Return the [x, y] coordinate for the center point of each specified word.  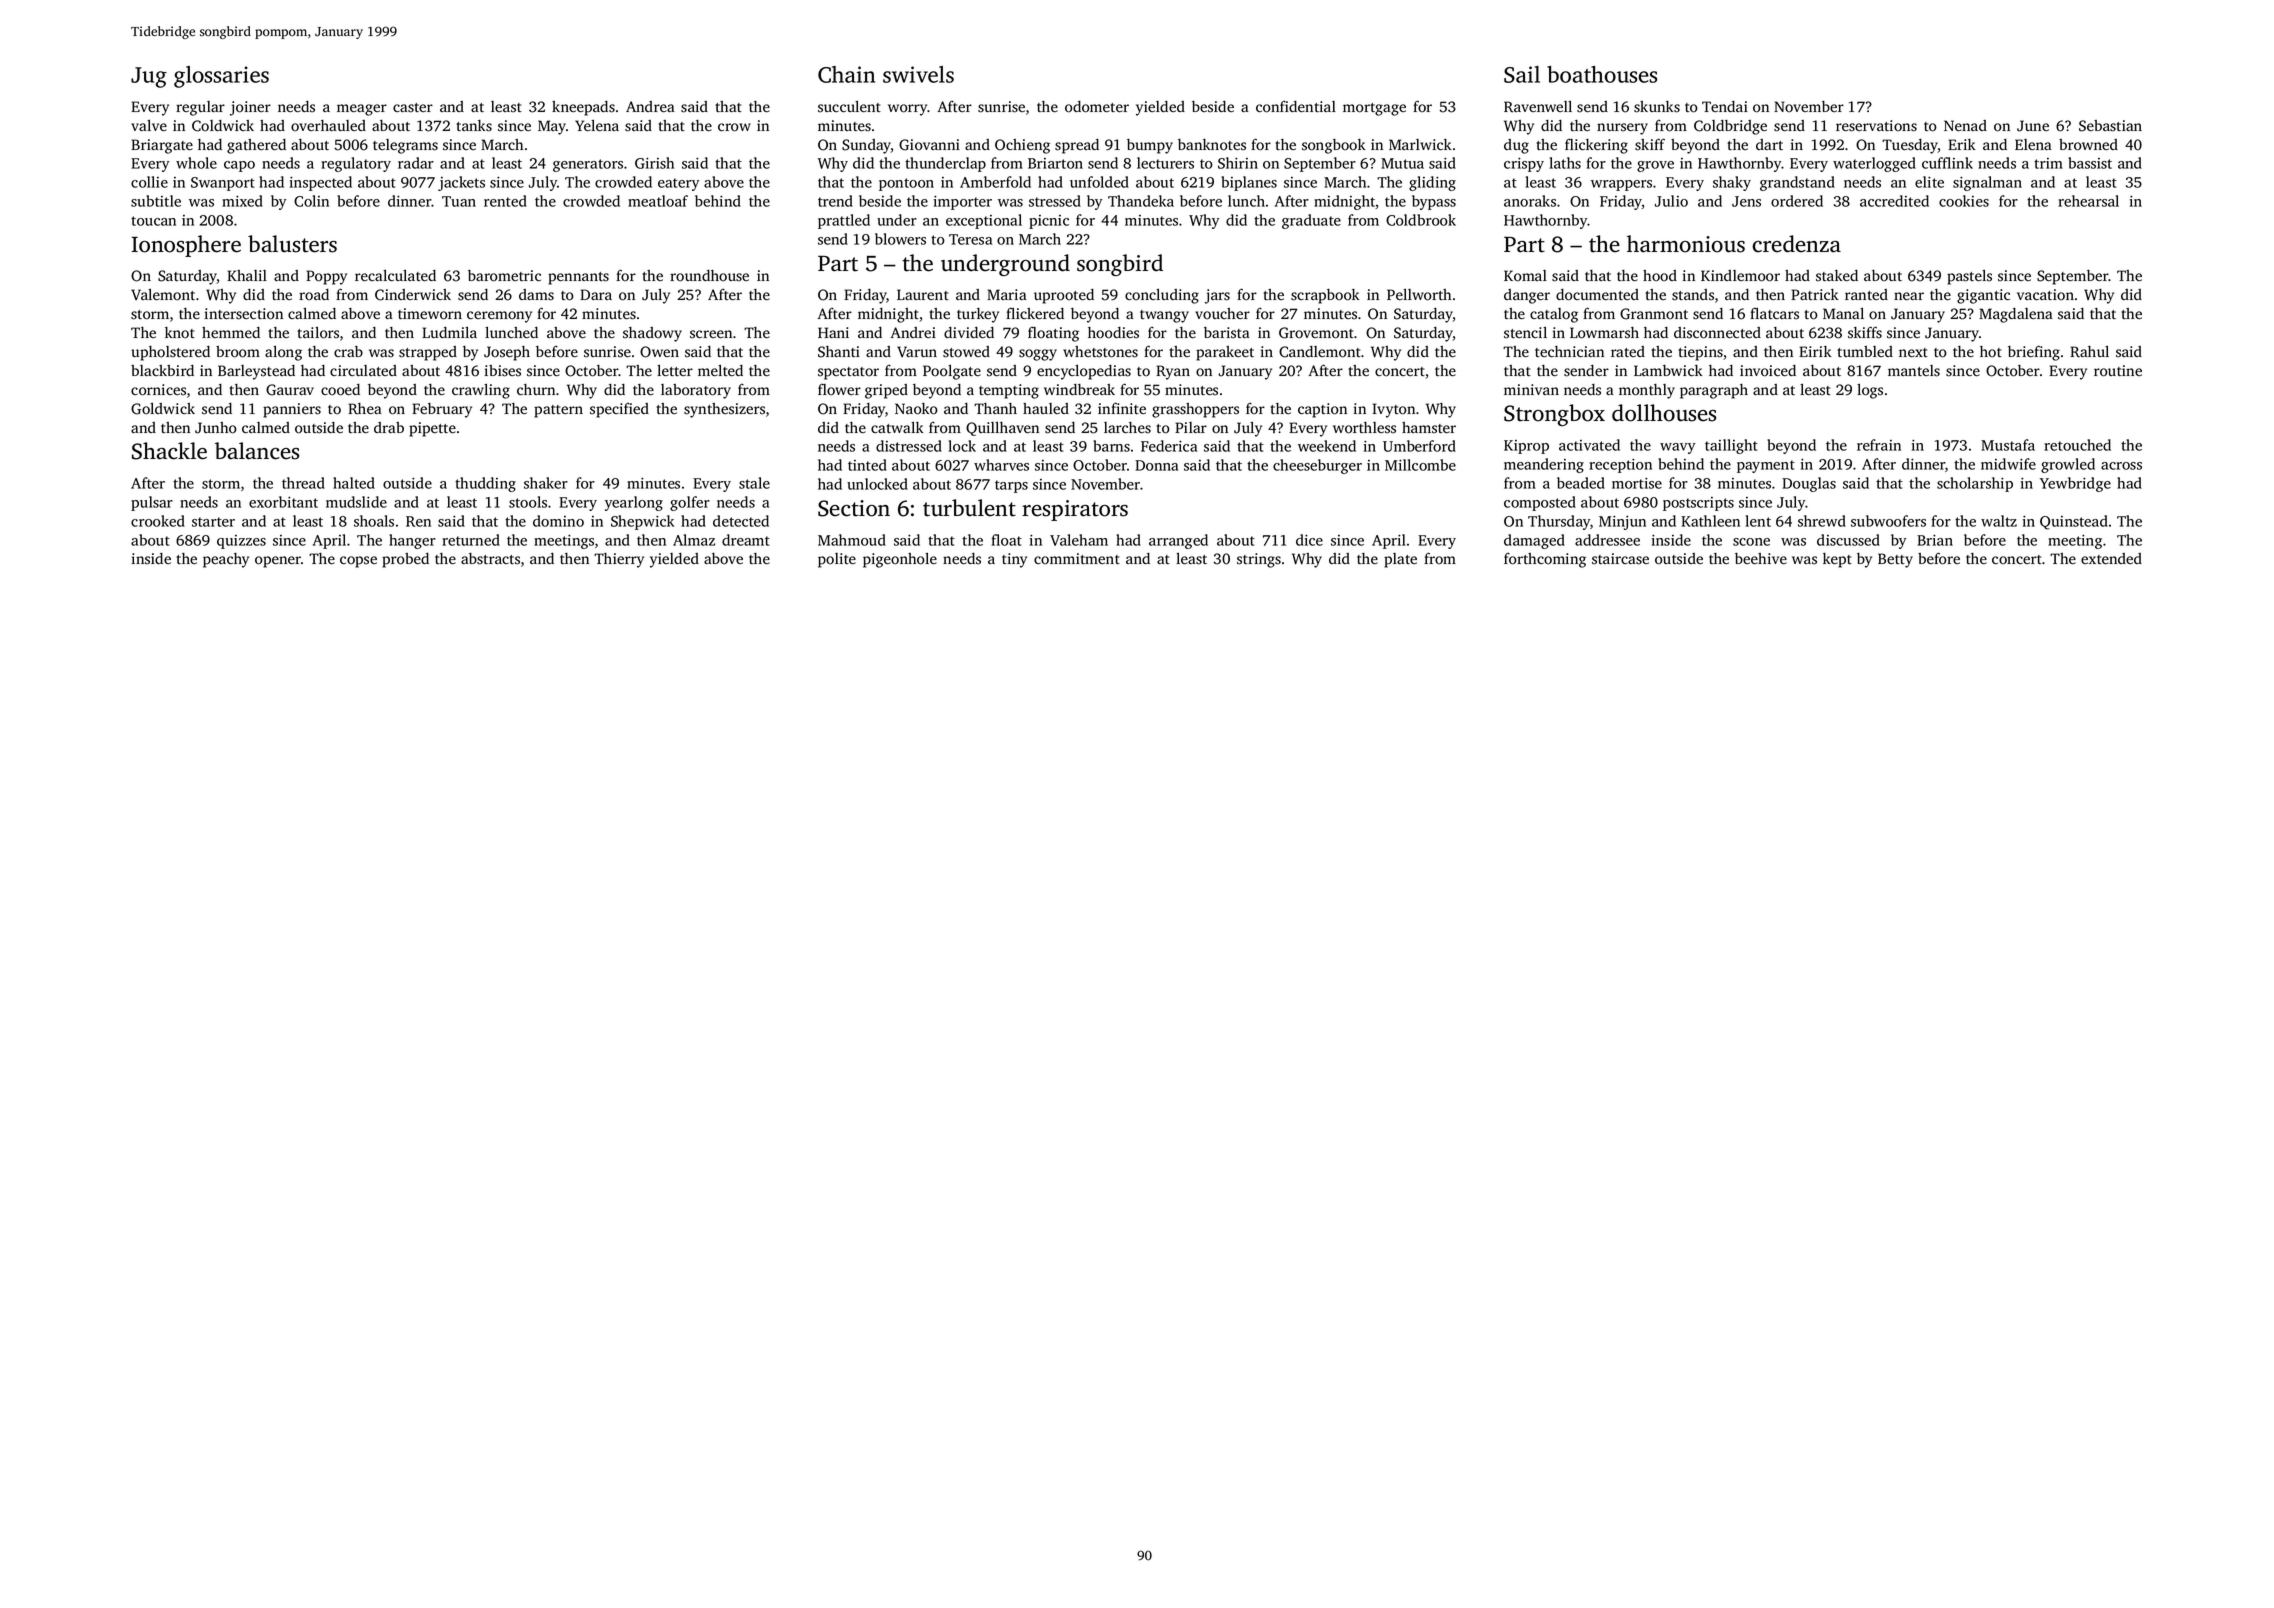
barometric [504, 276]
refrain [1879, 445]
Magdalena [2016, 315]
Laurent [923, 294]
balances [257, 451]
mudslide [356, 502]
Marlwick [1420, 144]
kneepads [583, 108]
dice [1309, 540]
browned [2088, 145]
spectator [848, 373]
